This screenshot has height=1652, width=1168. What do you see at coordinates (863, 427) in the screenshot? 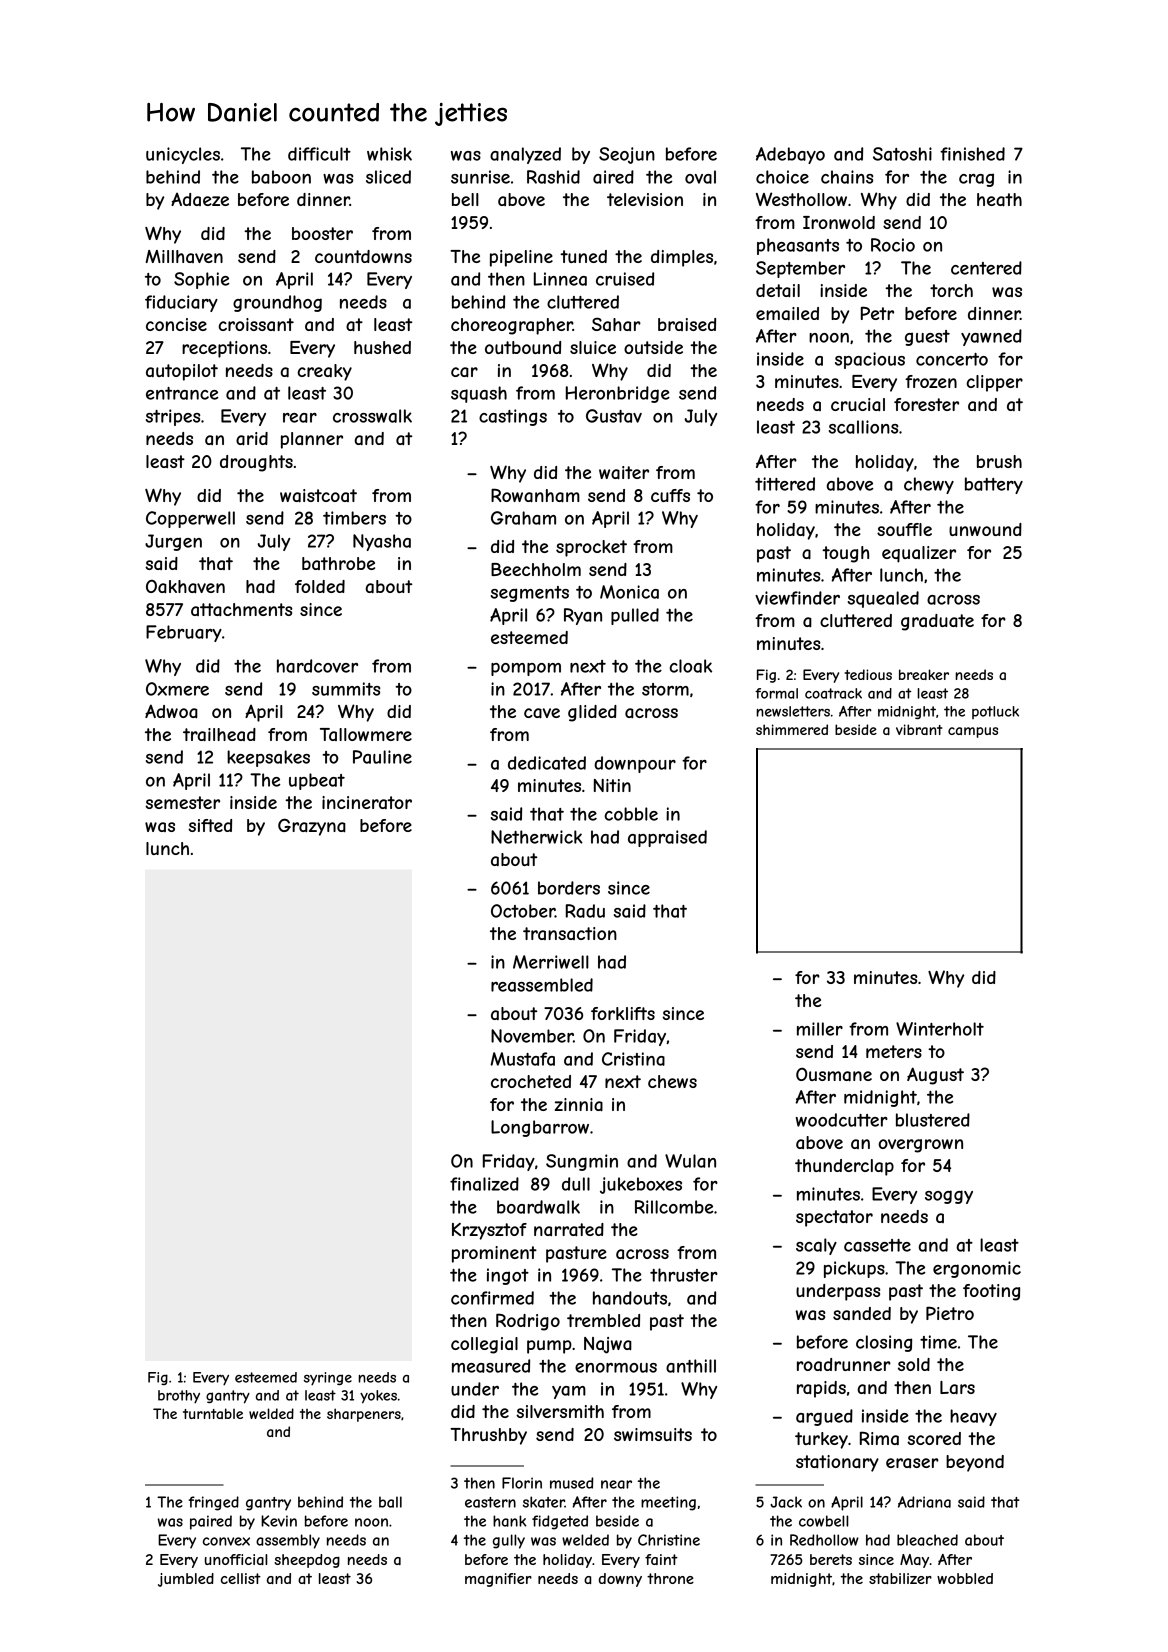
I see `scallions` at bounding box center [863, 427].
